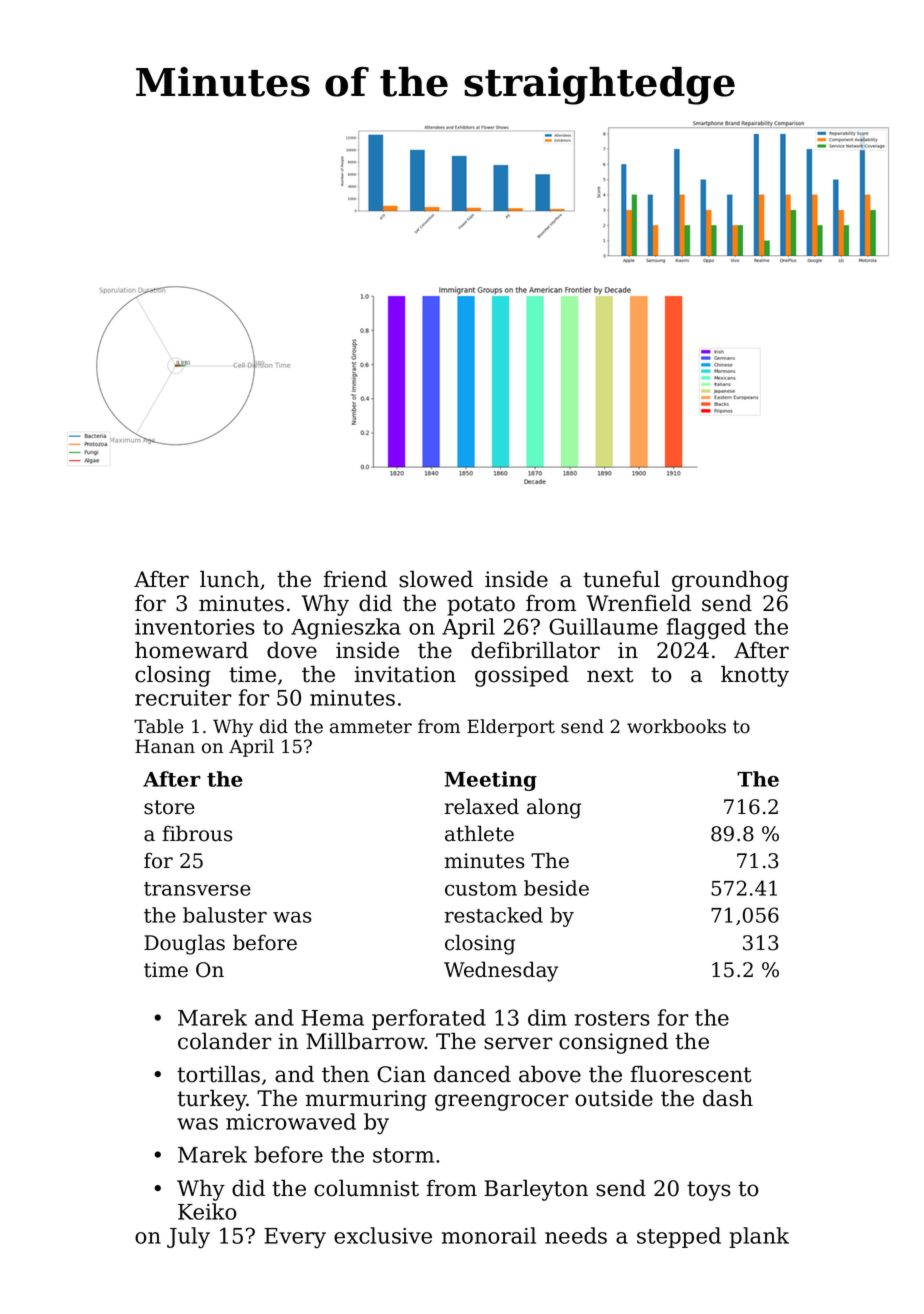  I want to click on dash, so click(728, 1098).
